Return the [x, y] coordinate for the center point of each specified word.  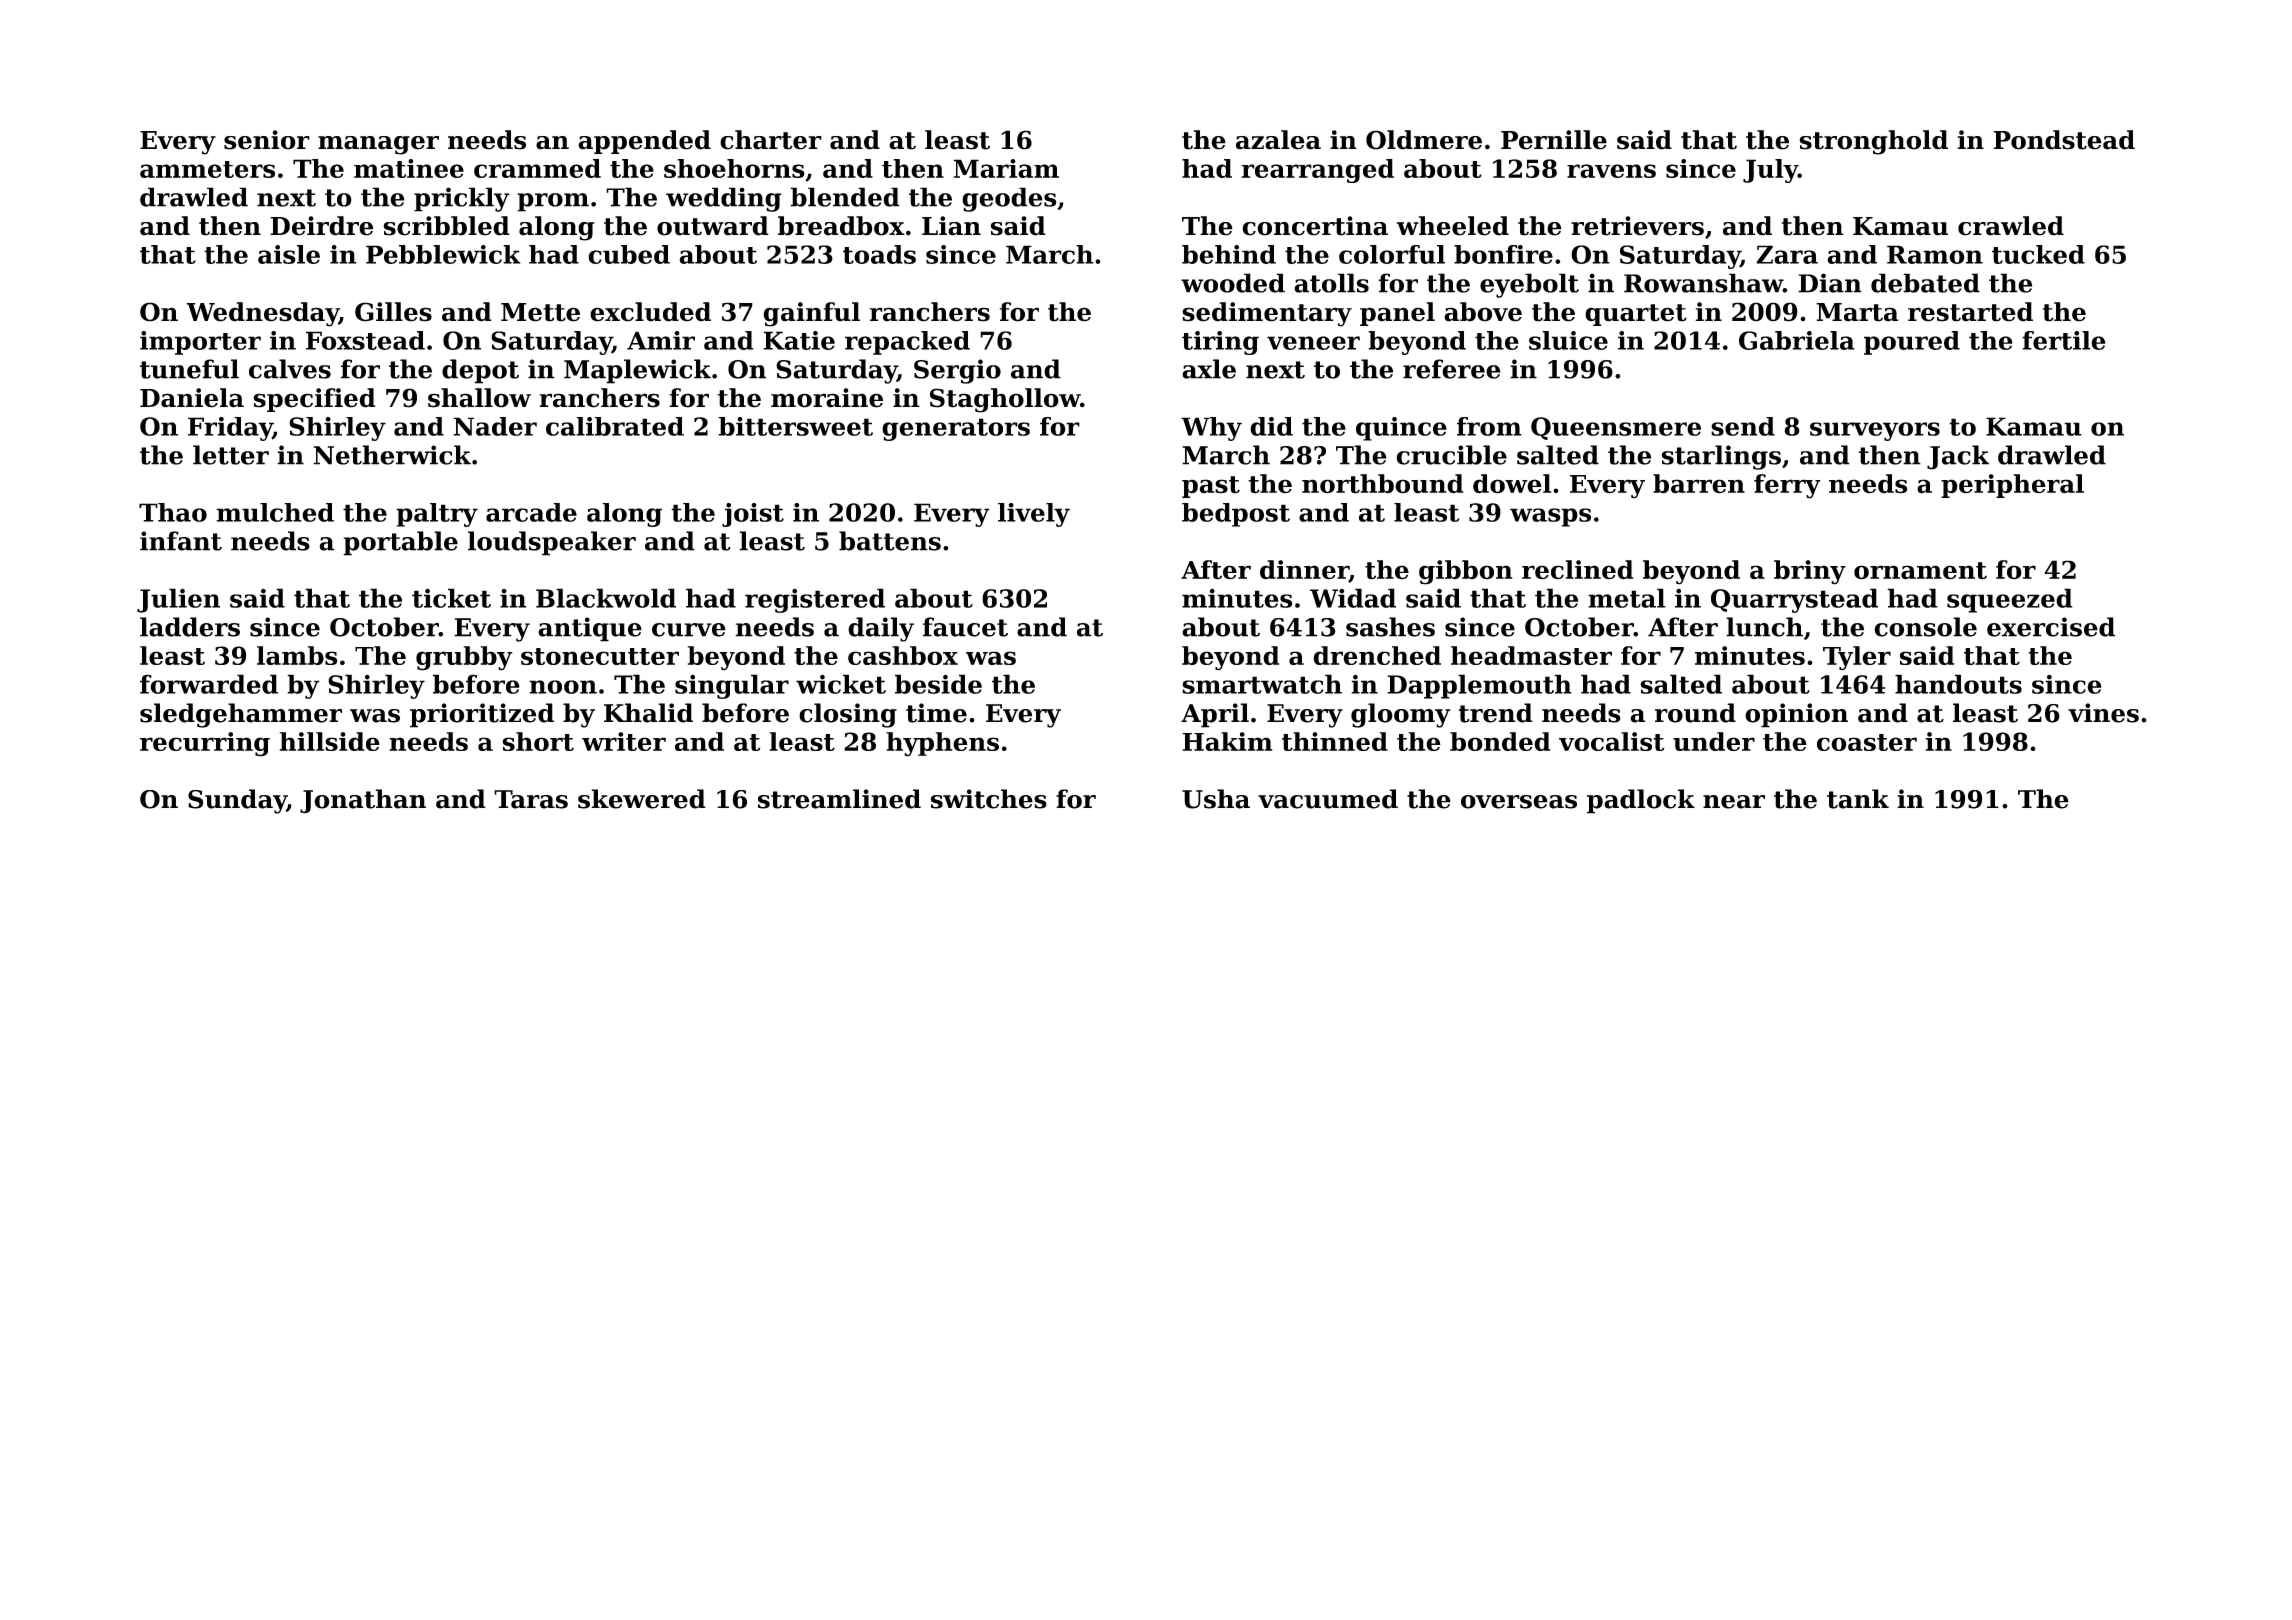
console [1925, 627]
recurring [205, 744]
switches [989, 799]
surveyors [1875, 431]
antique [590, 629]
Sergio [957, 371]
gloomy [1400, 715]
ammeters [207, 169]
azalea [1278, 140]
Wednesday [262, 314]
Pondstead [2064, 140]
